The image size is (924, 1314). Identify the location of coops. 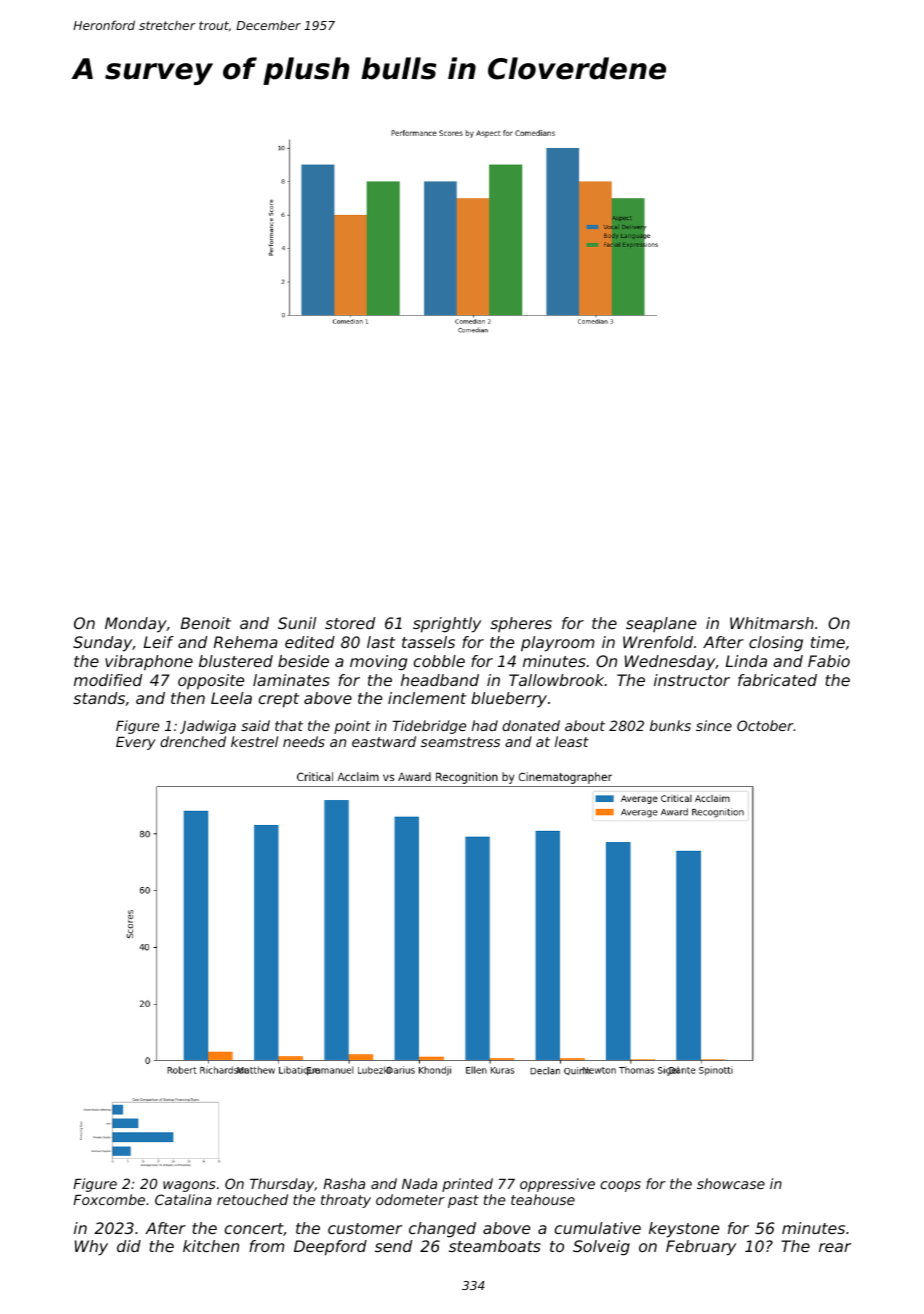
(620, 1186).
